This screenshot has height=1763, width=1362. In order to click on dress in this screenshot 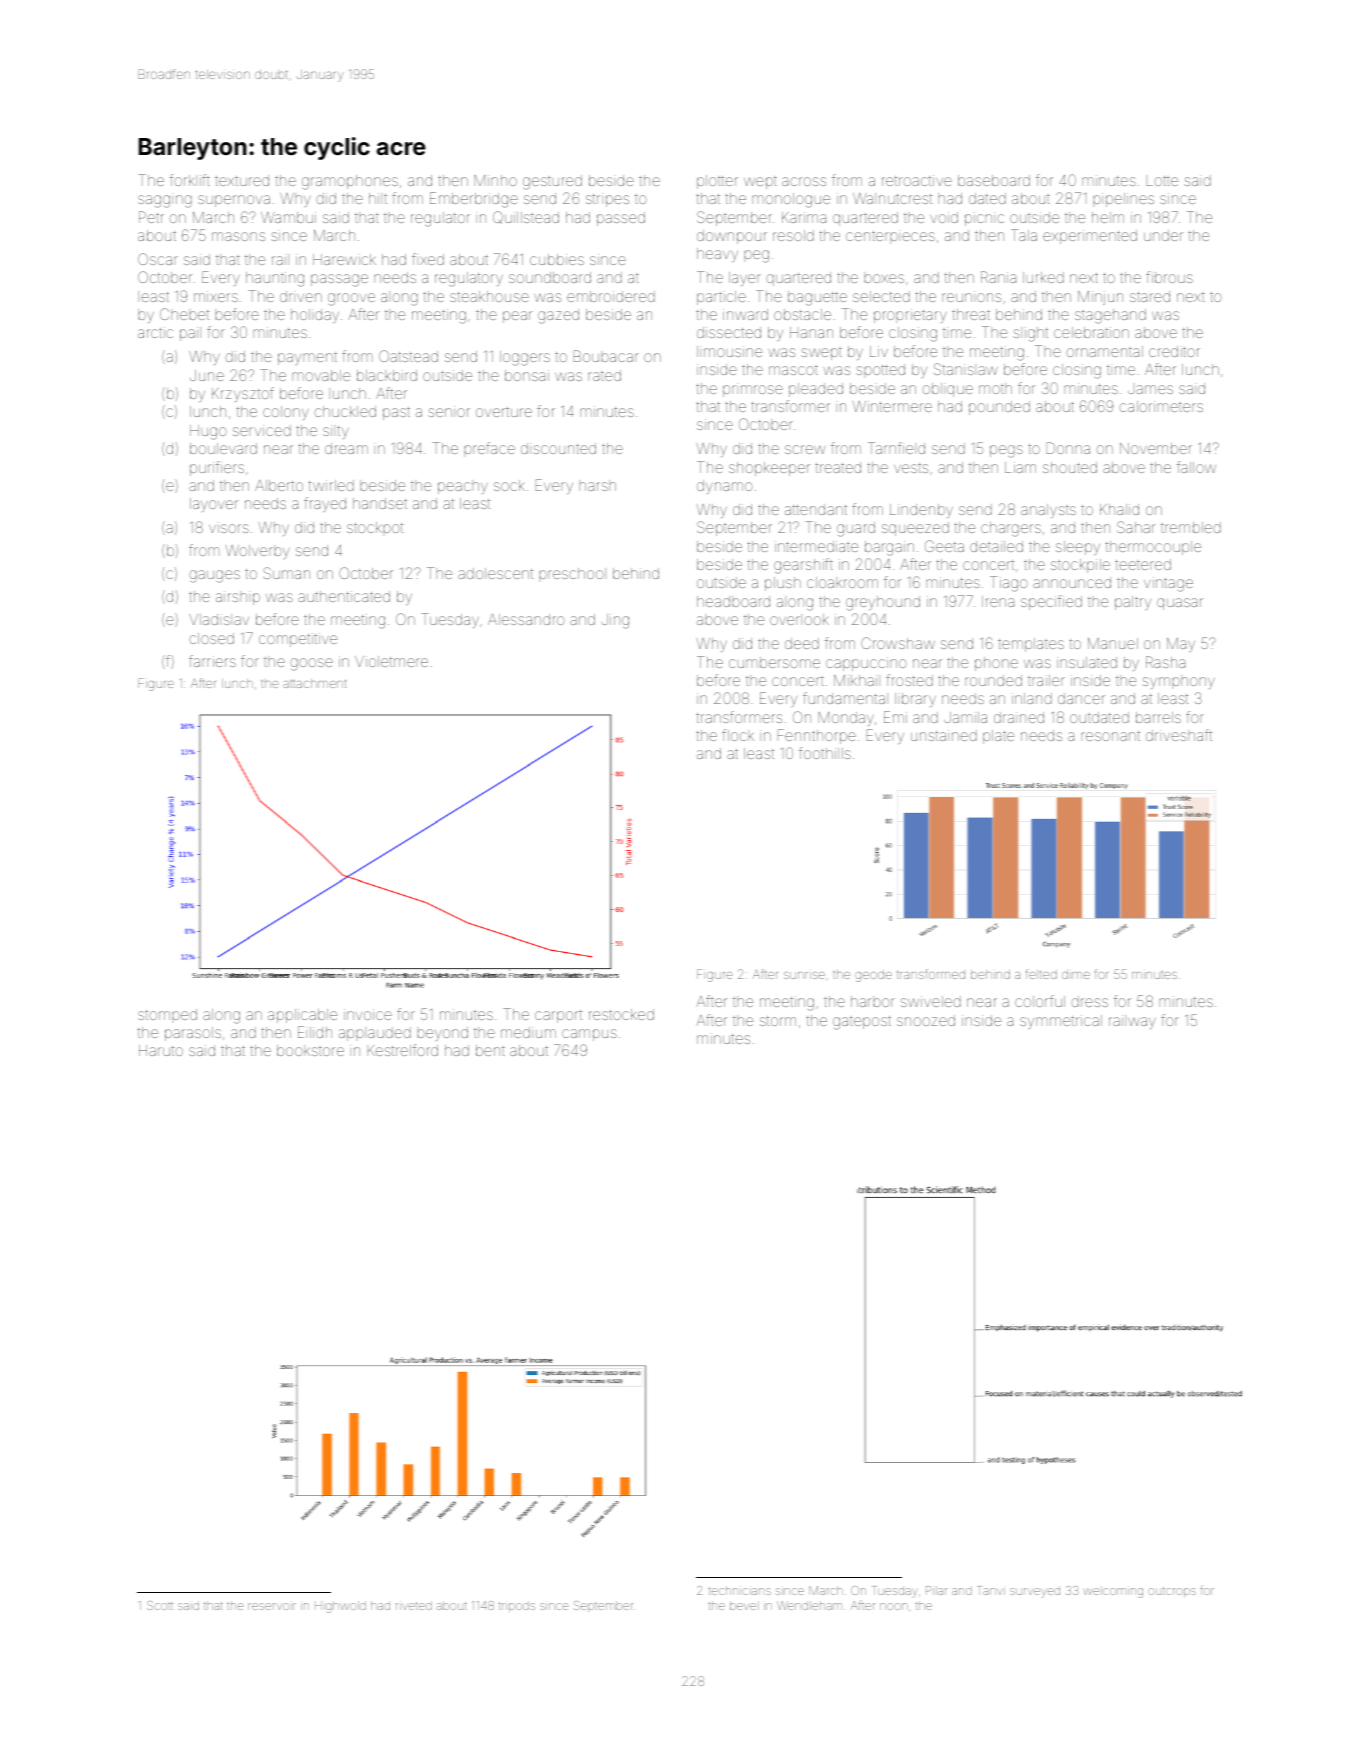, I will do `click(1089, 1001)`.
